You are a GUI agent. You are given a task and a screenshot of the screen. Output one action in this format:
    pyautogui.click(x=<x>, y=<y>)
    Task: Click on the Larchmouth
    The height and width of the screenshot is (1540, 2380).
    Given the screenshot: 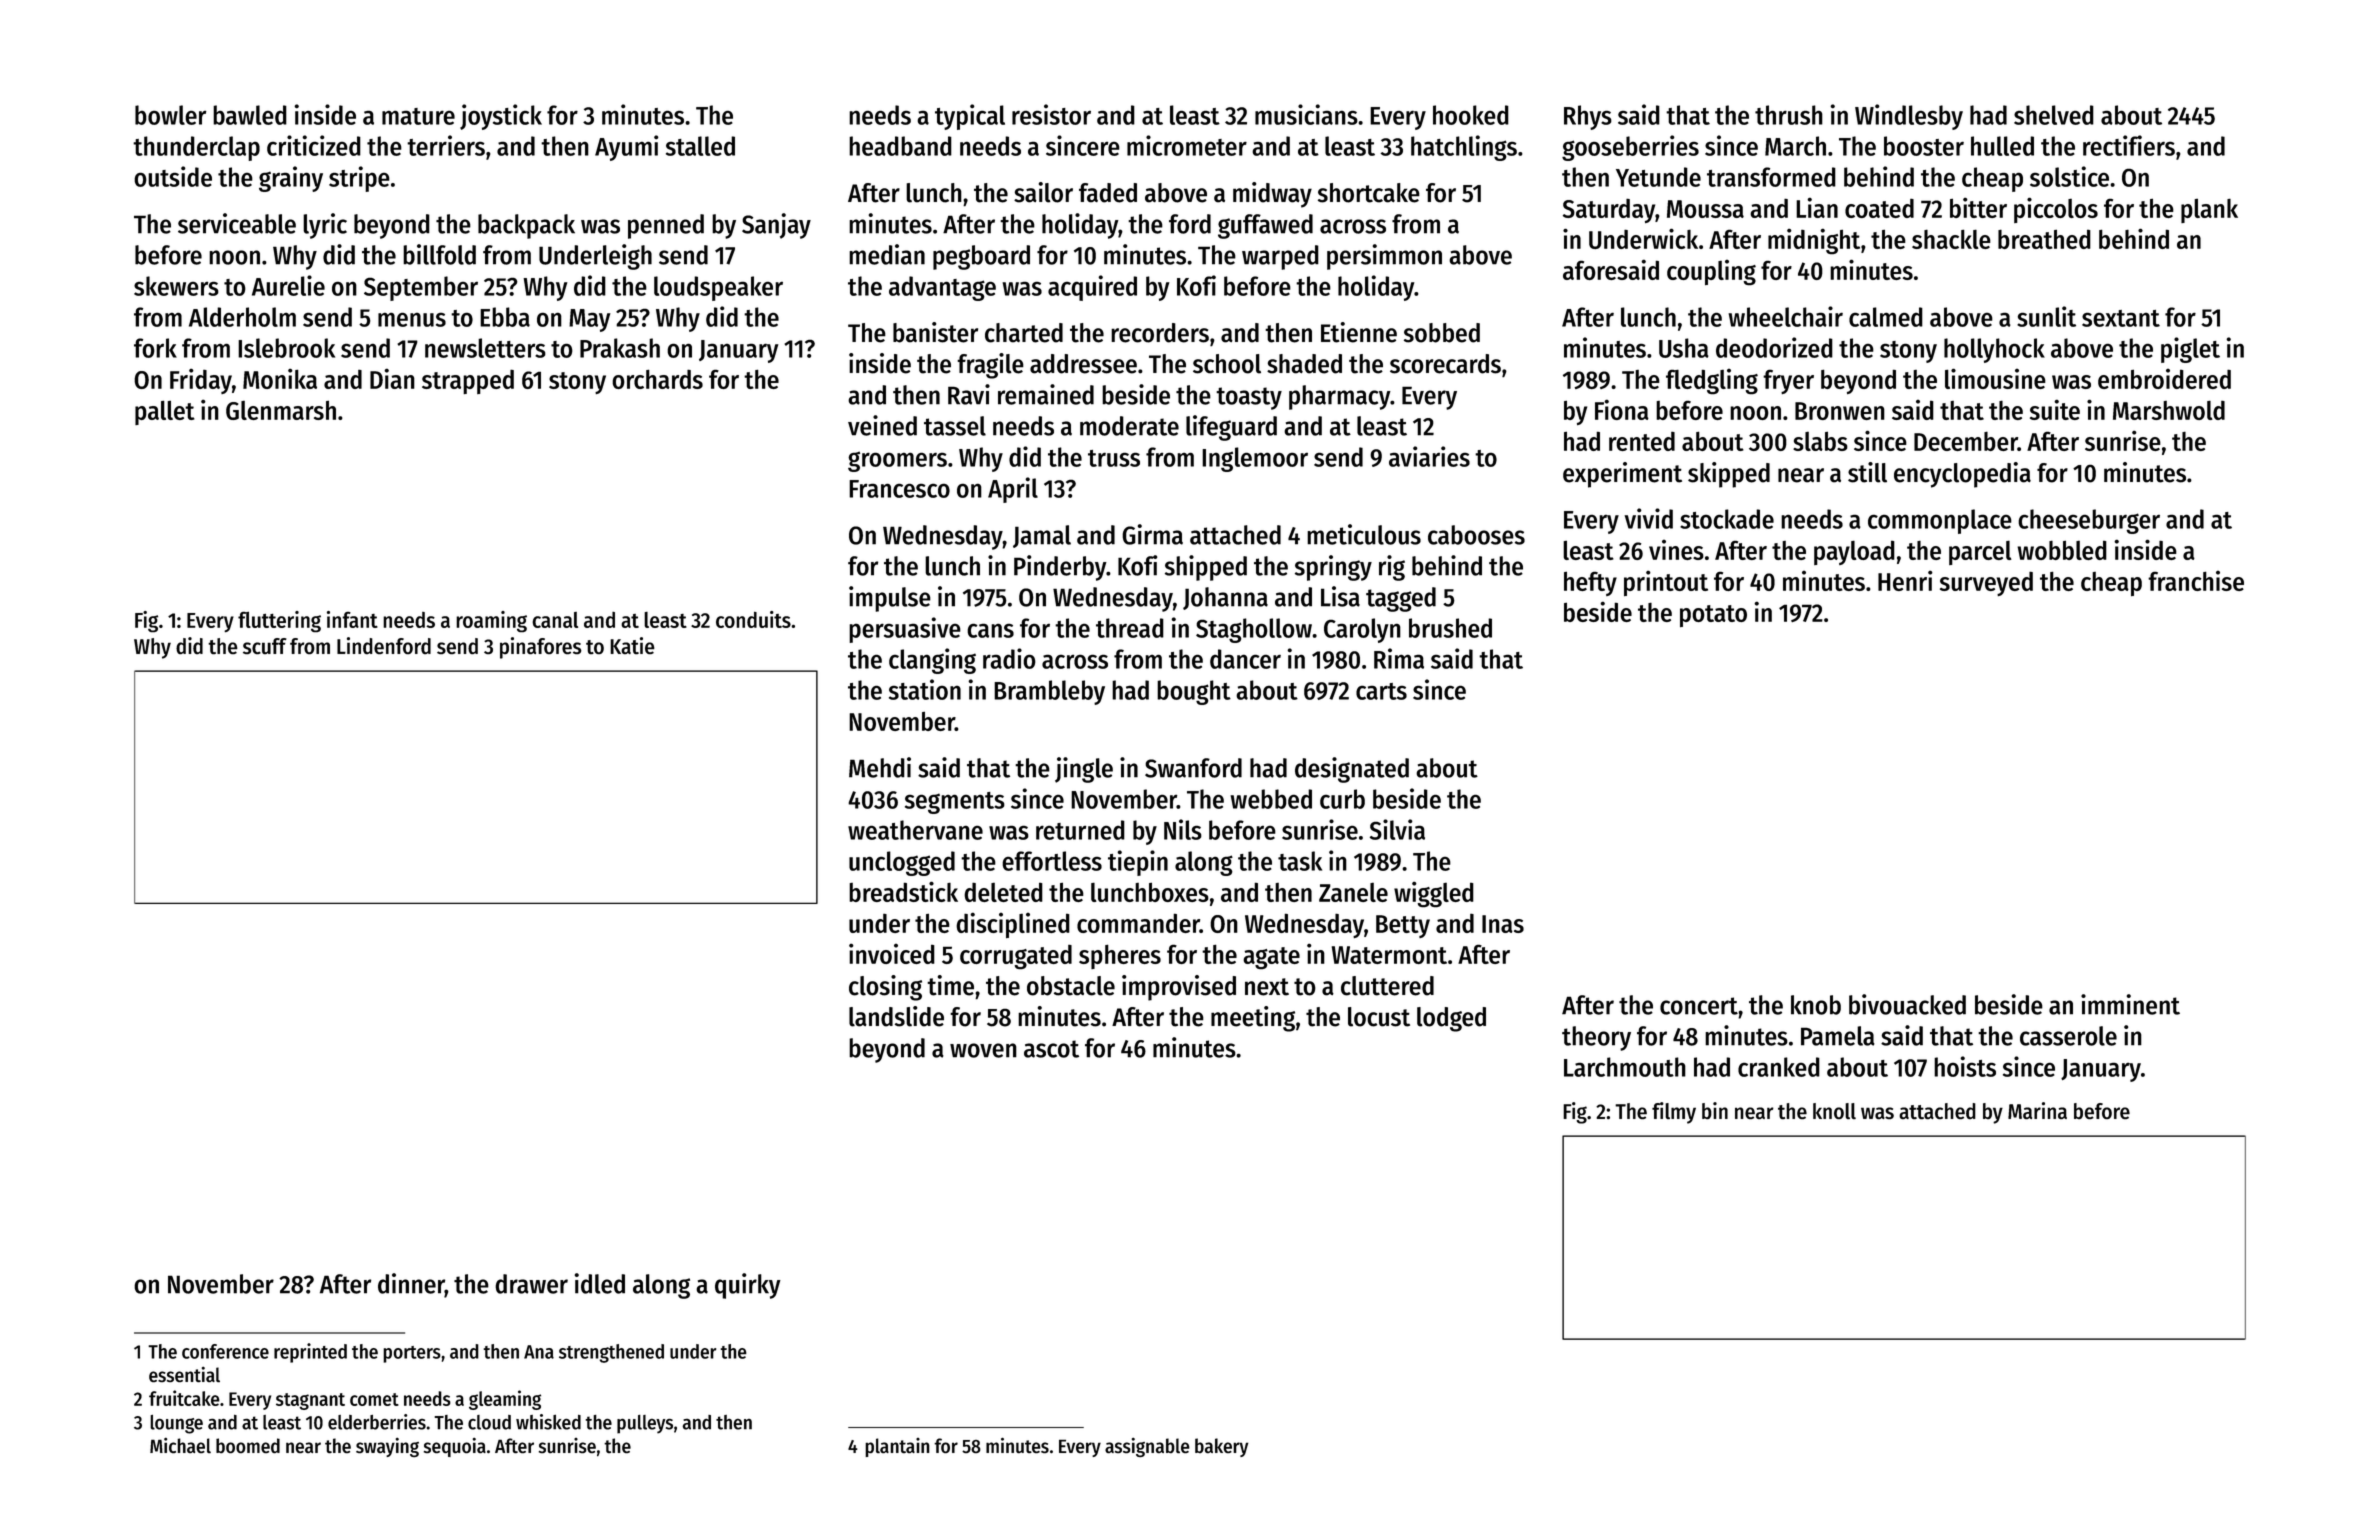 What is the action you would take?
    pyautogui.click(x=1625, y=1067)
